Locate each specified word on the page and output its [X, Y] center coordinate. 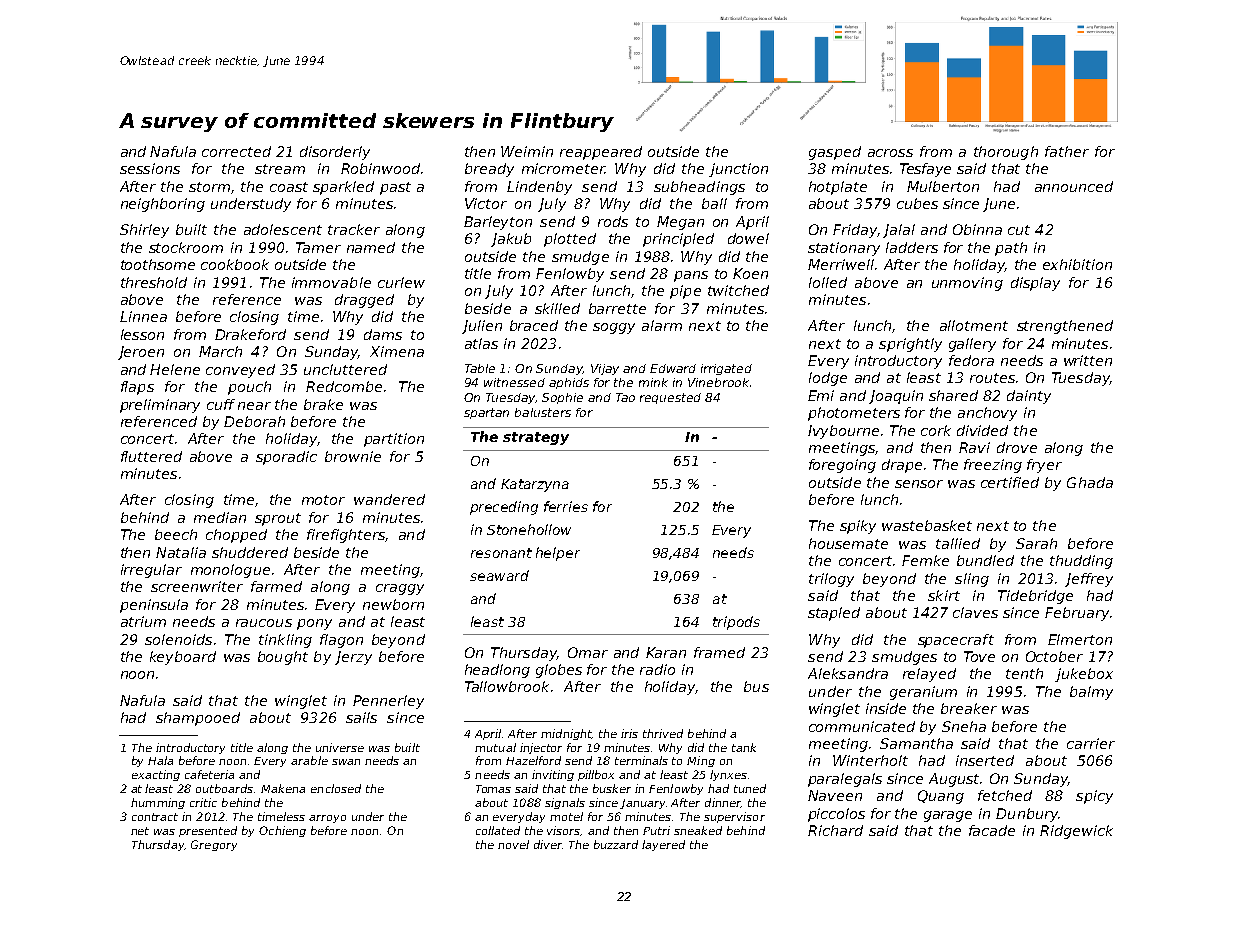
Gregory [214, 845]
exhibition [1077, 264]
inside [886, 708]
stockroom [186, 247]
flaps [137, 388]
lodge [828, 379]
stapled [834, 614]
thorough [1006, 153]
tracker [354, 229]
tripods [736, 623]
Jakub [511, 240]
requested [670, 398]
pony [314, 624]
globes [559, 671]
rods [613, 221]
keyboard [183, 658]
